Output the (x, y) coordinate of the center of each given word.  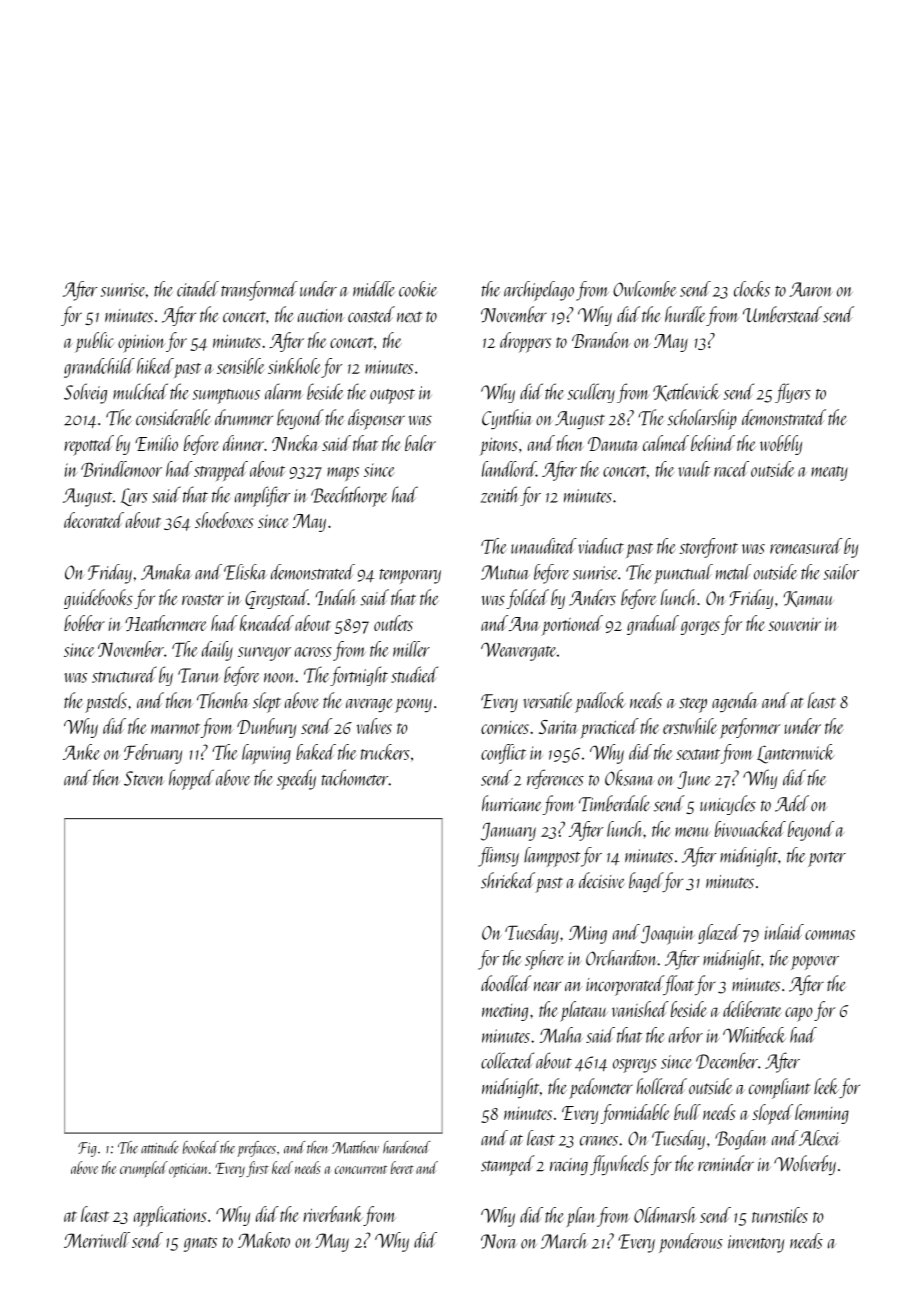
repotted (89, 445)
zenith (499, 494)
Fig (87, 1149)
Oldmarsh (665, 1215)
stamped (508, 1165)
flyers (793, 393)
